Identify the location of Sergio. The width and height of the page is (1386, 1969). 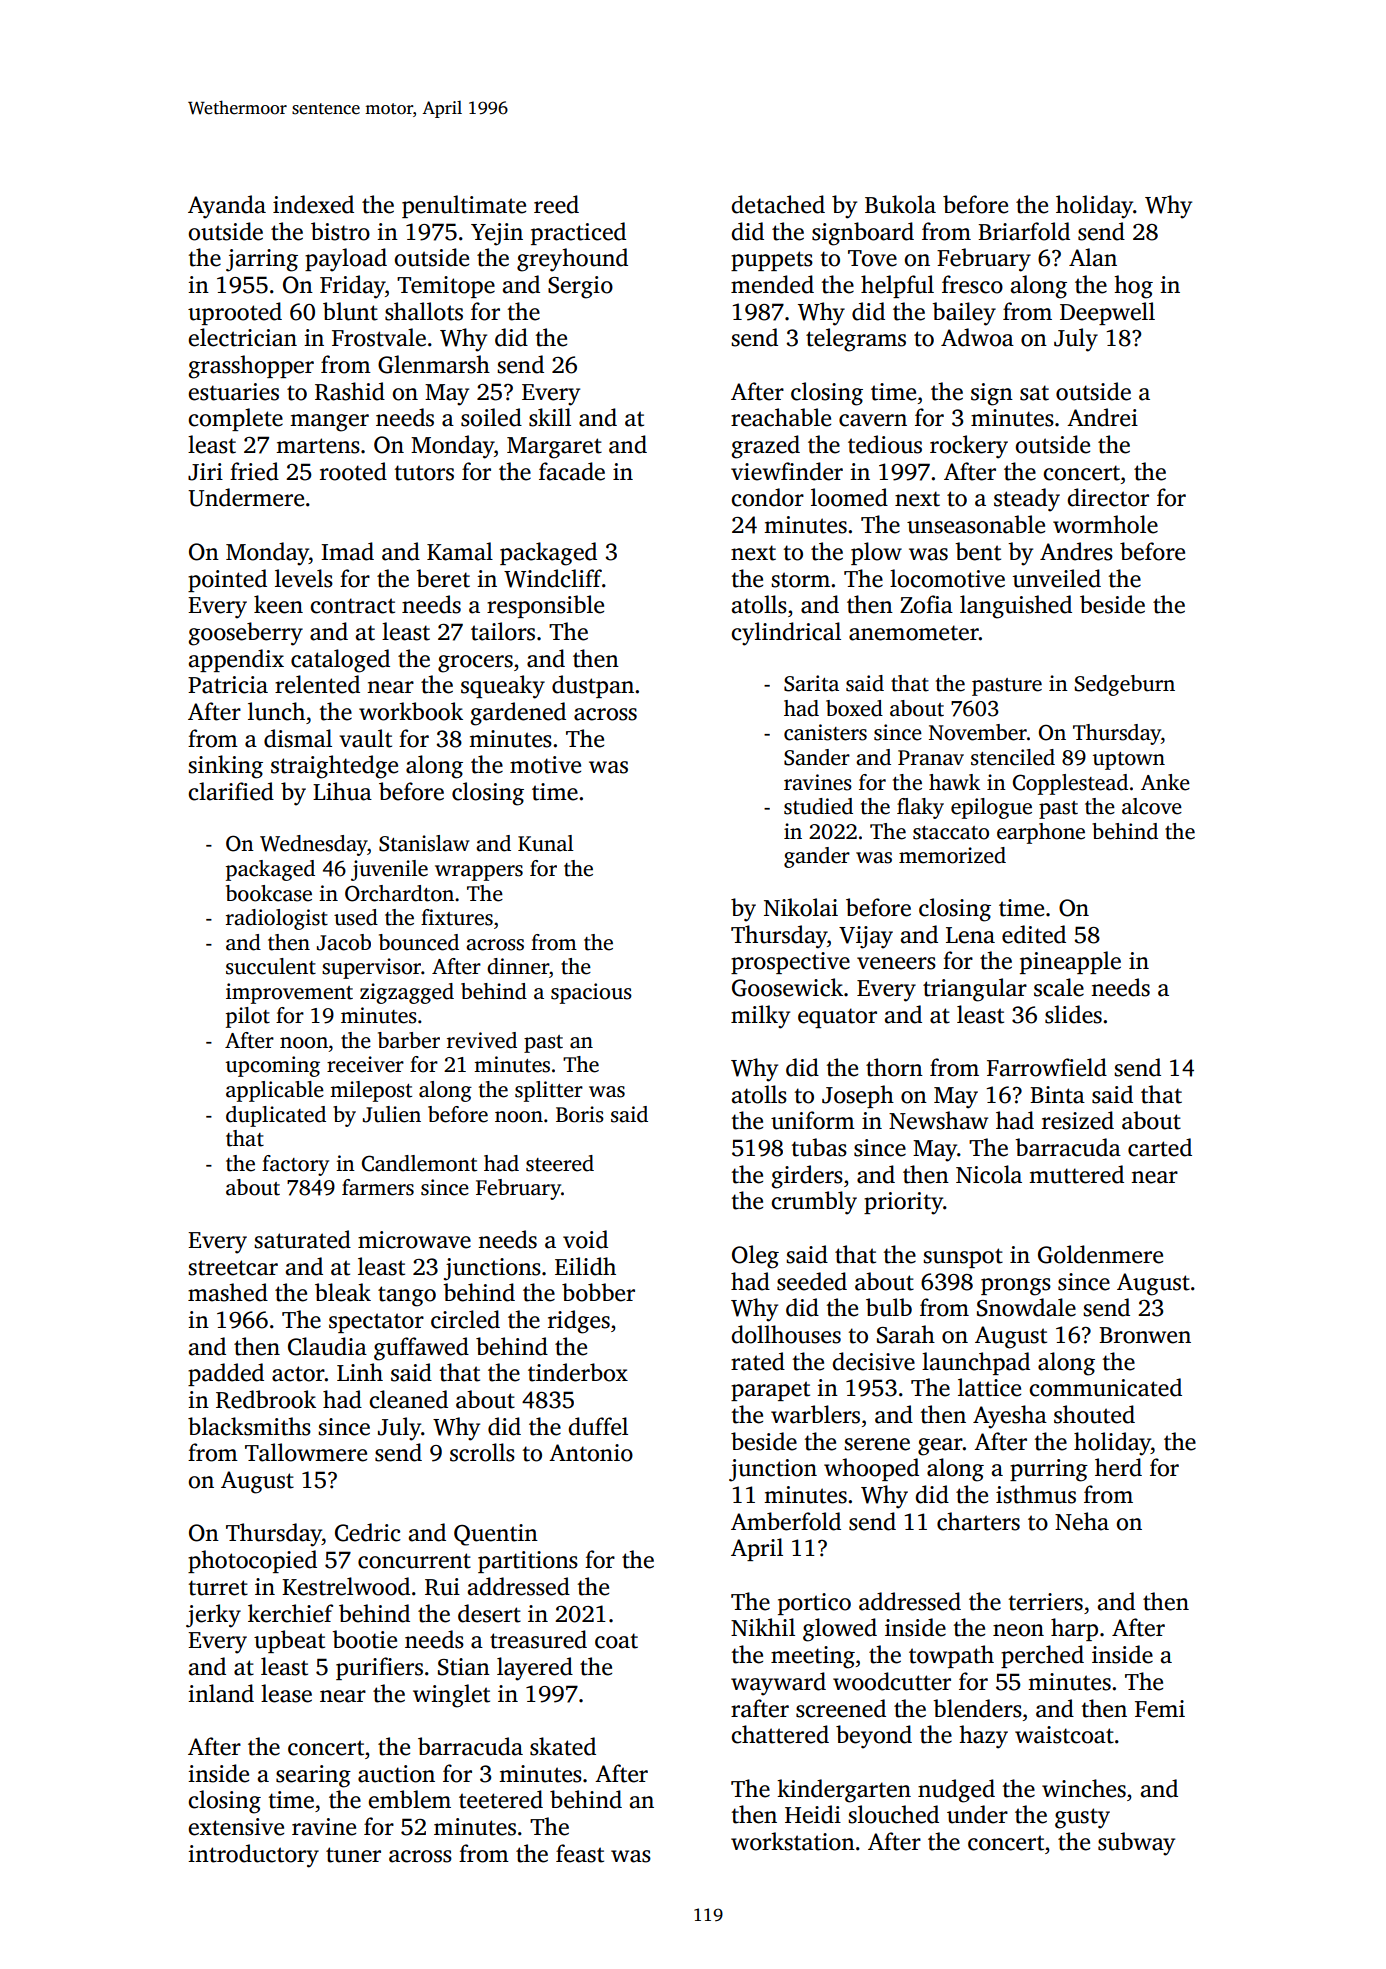
(580, 287).
